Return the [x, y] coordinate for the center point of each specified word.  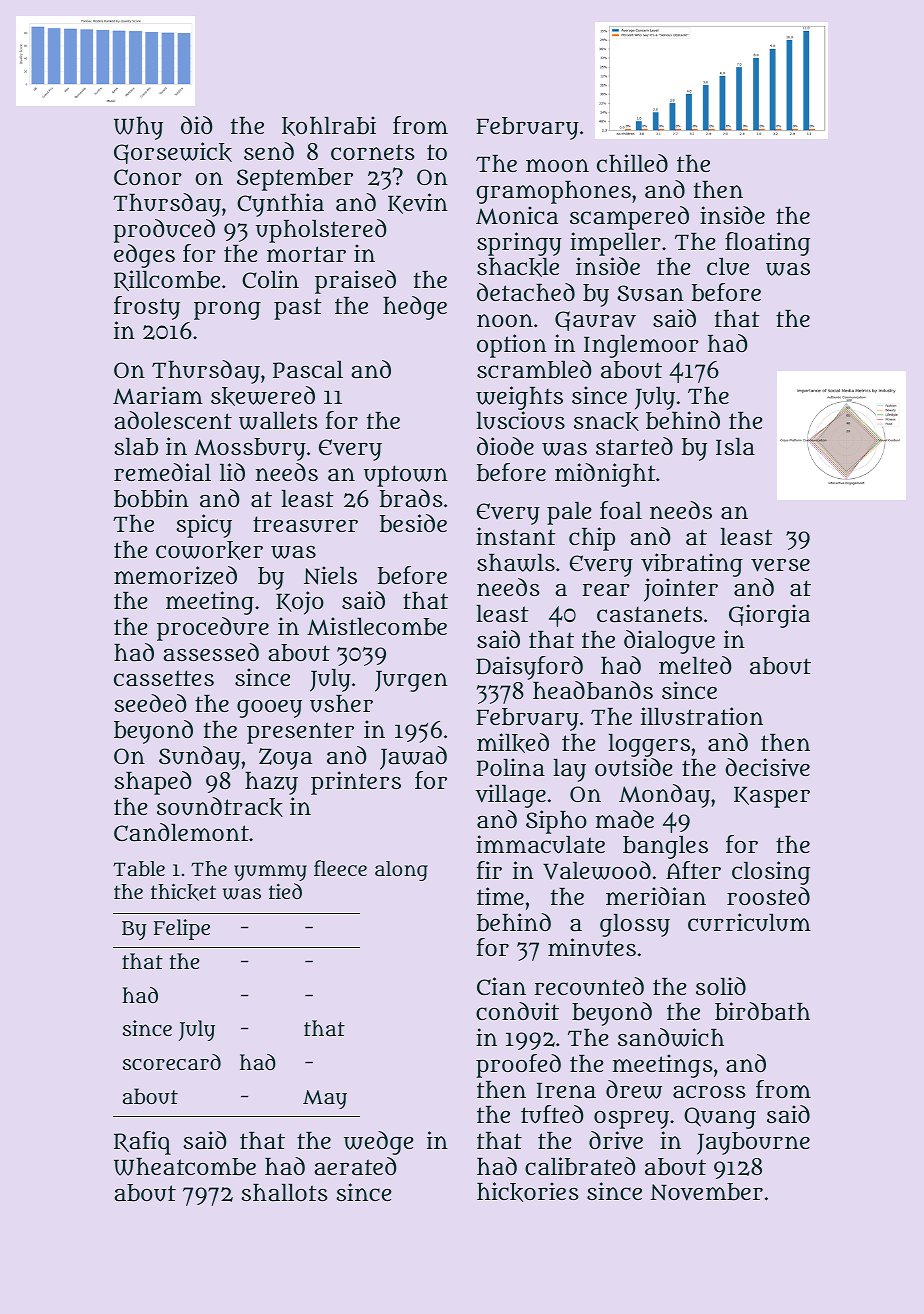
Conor [148, 177]
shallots [284, 1192]
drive [616, 1140]
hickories [527, 1192]
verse [780, 565]
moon [557, 165]
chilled [632, 163]
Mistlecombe [377, 626]
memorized [175, 575]
